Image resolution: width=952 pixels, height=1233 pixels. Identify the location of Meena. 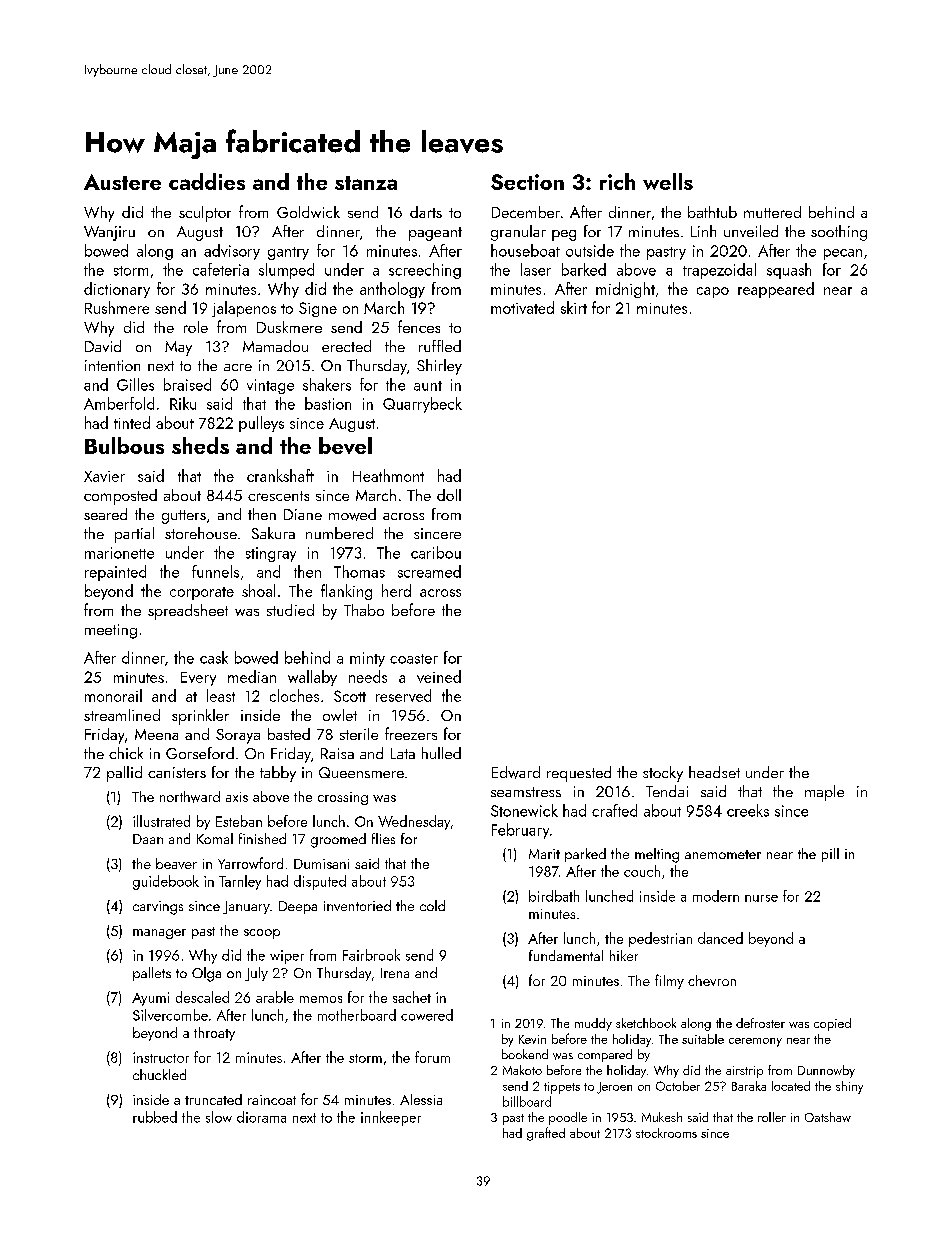
(156, 734).
